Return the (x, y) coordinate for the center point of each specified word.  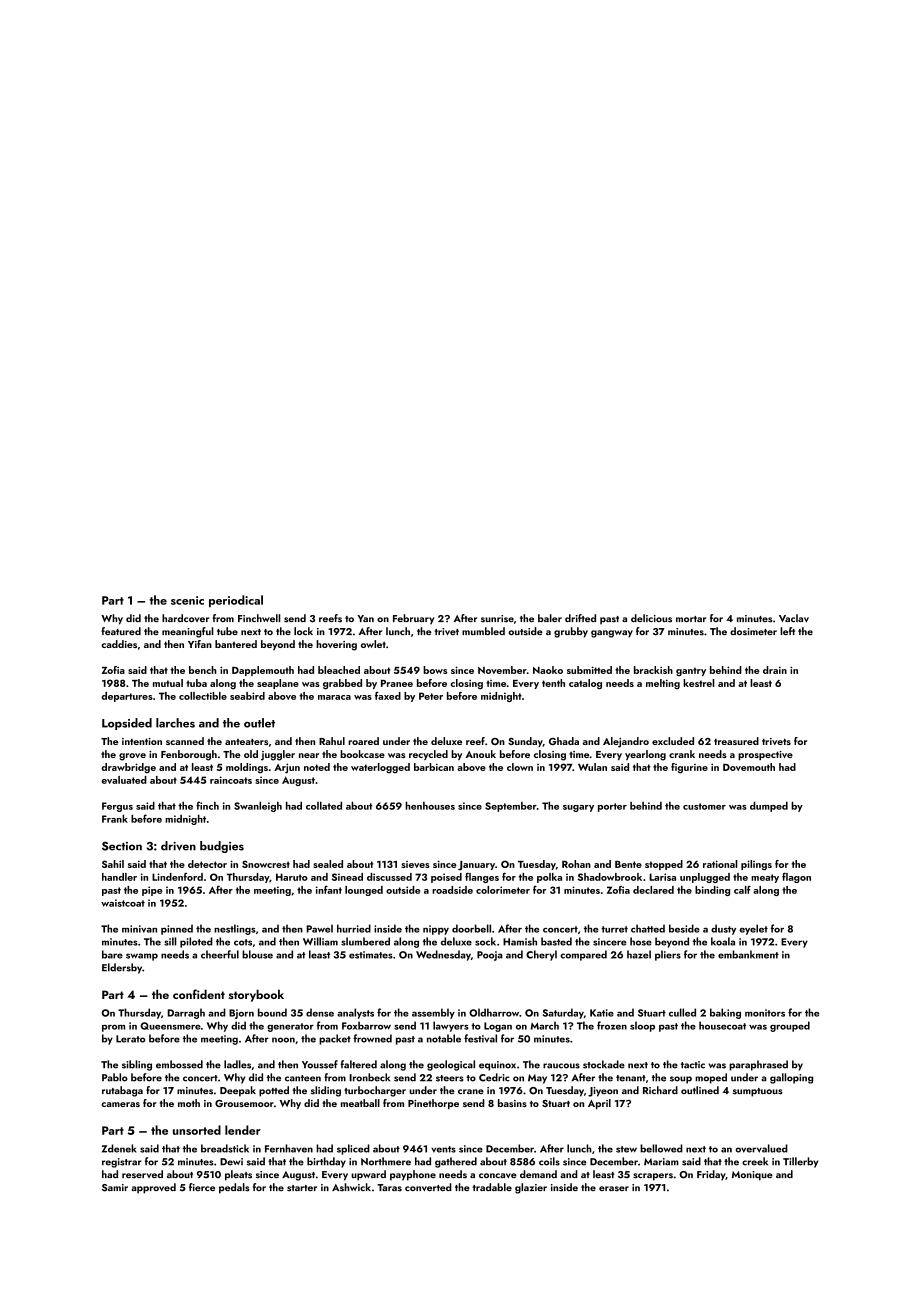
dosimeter (753, 631)
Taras (389, 1188)
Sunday (525, 742)
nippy (436, 930)
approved (153, 1188)
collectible (203, 696)
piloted (196, 942)
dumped (769, 806)
